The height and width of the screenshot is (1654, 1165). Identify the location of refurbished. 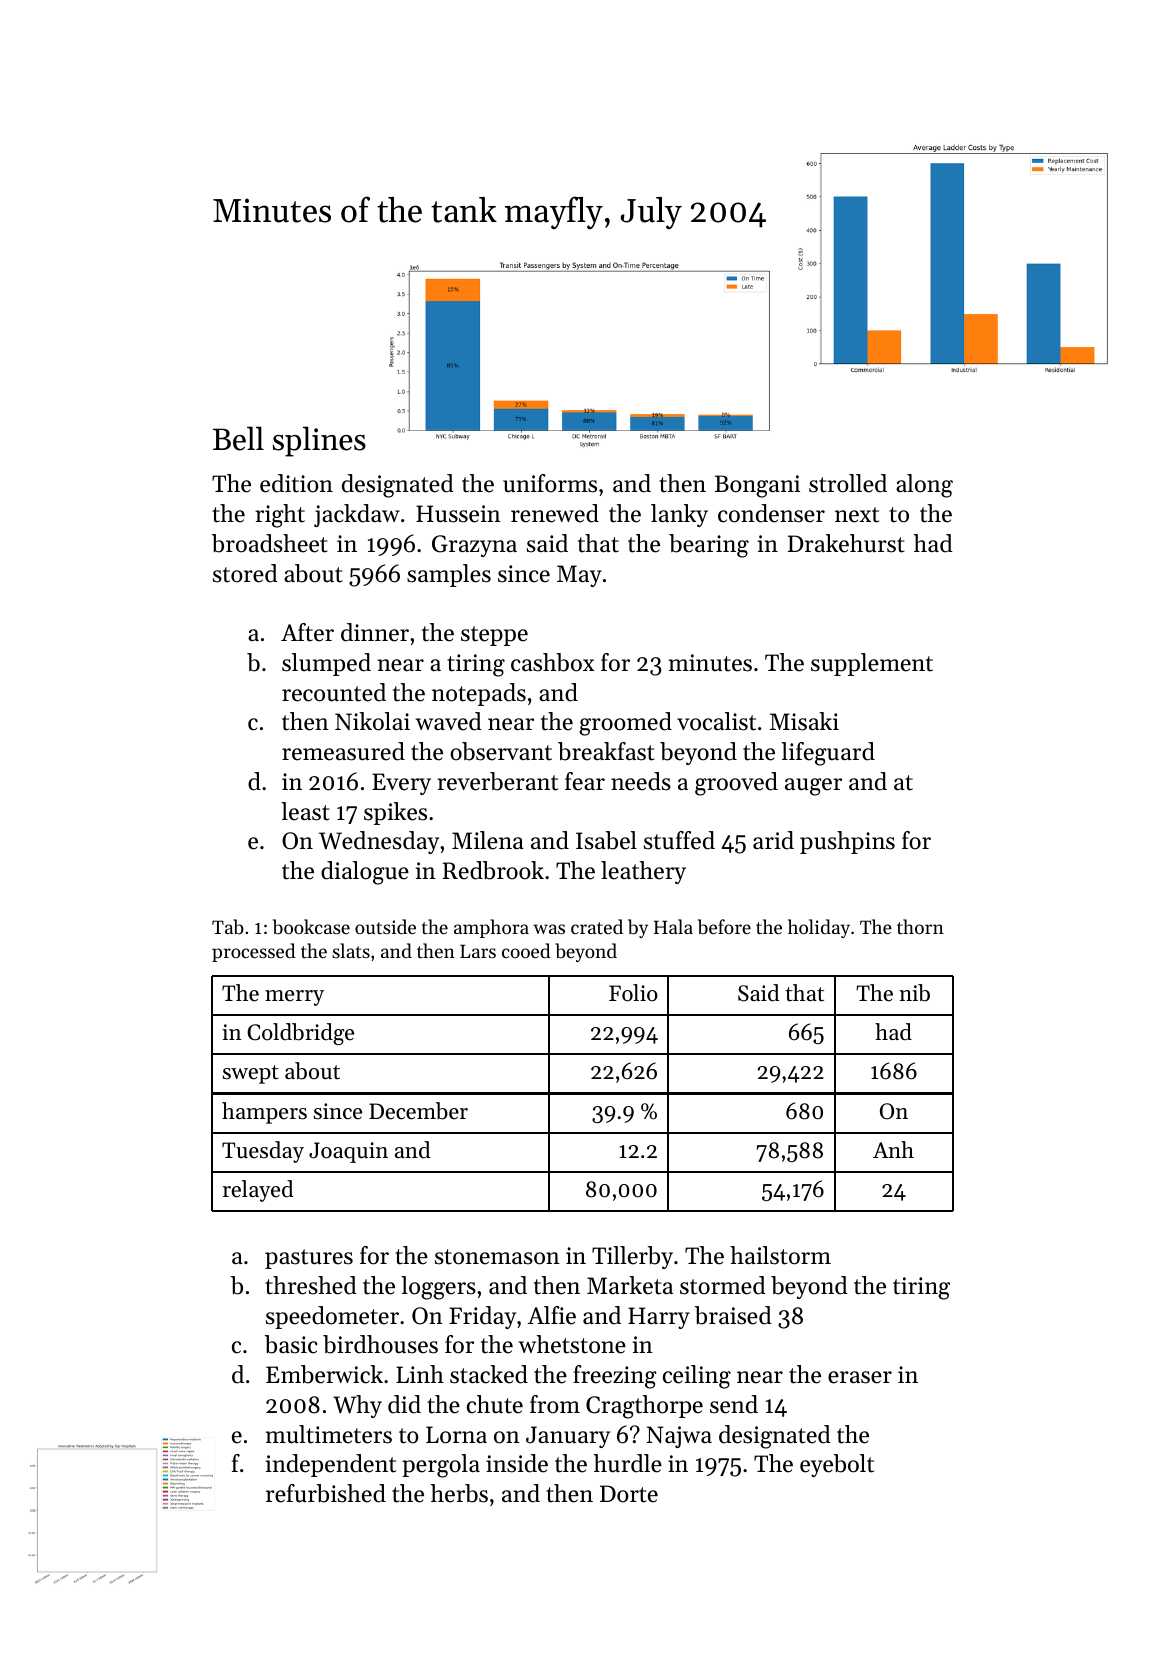
(326, 1493).
